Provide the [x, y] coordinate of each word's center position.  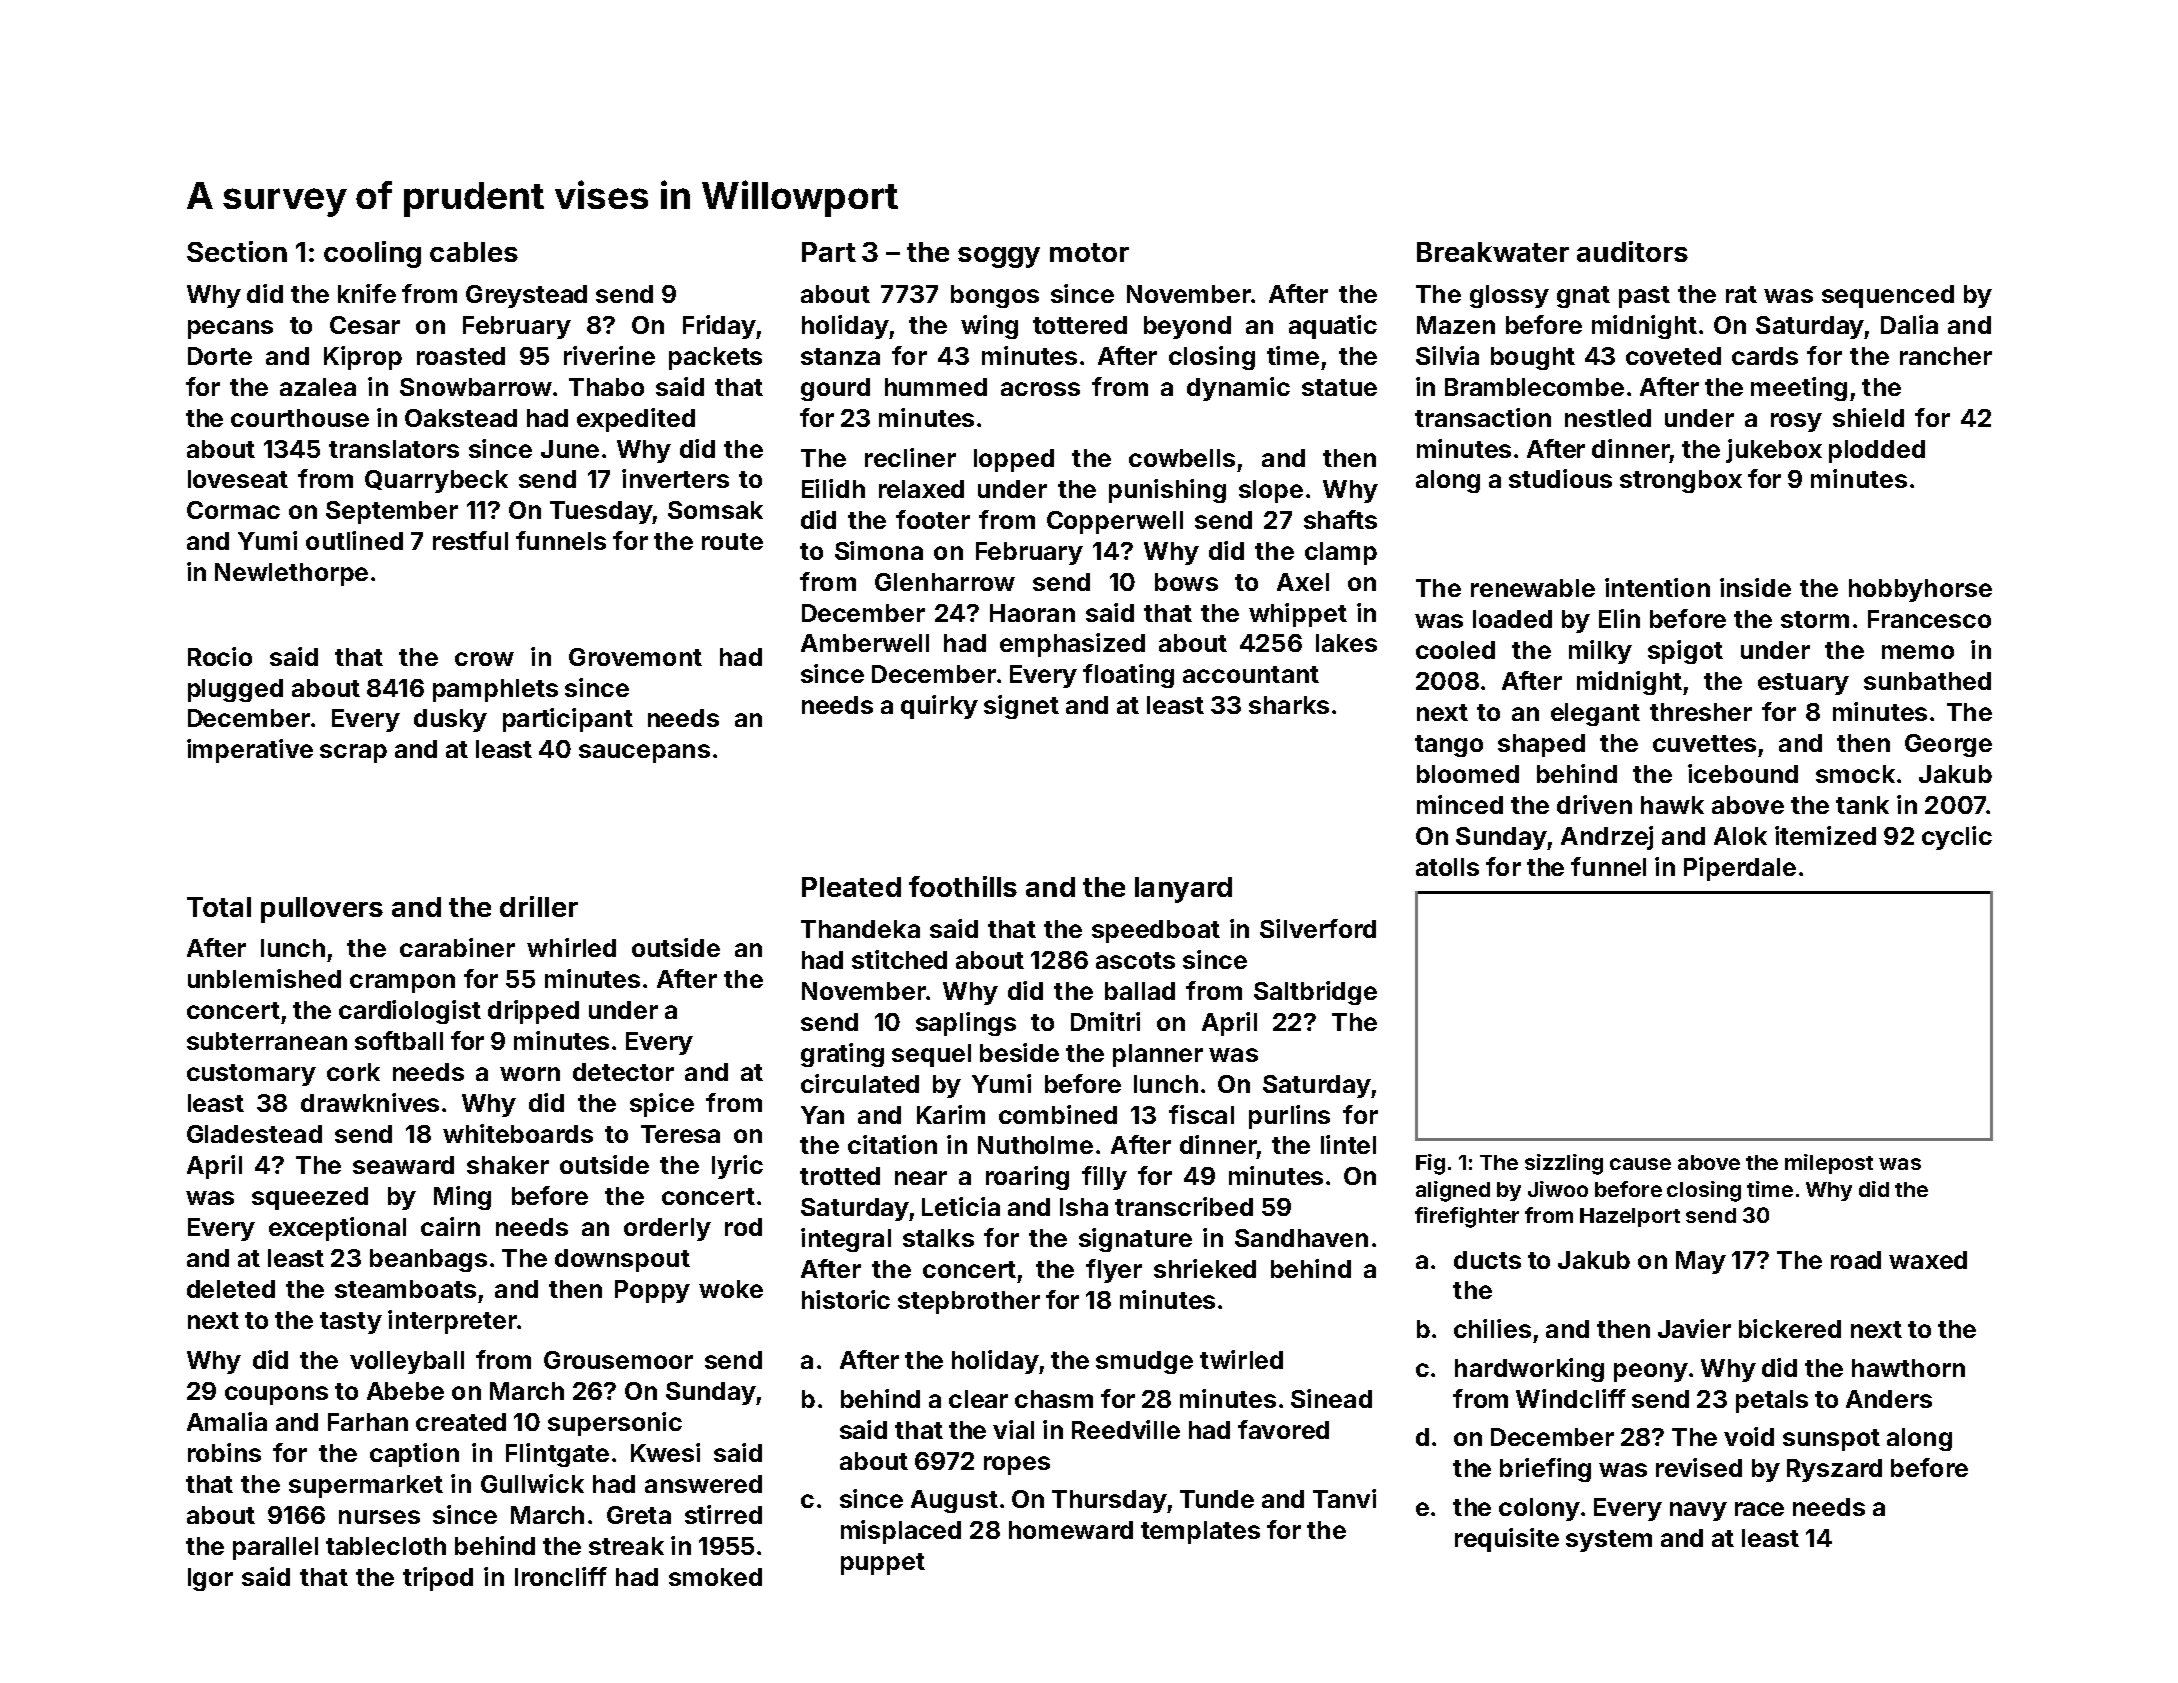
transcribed [1184, 1206]
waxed [1928, 1260]
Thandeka [860, 929]
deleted [231, 1289]
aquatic [1333, 327]
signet [1021, 707]
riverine [609, 355]
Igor [210, 1579]
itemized [1825, 835]
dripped [533, 1012]
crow [484, 659]
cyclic [1957, 838]
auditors [1632, 251]
